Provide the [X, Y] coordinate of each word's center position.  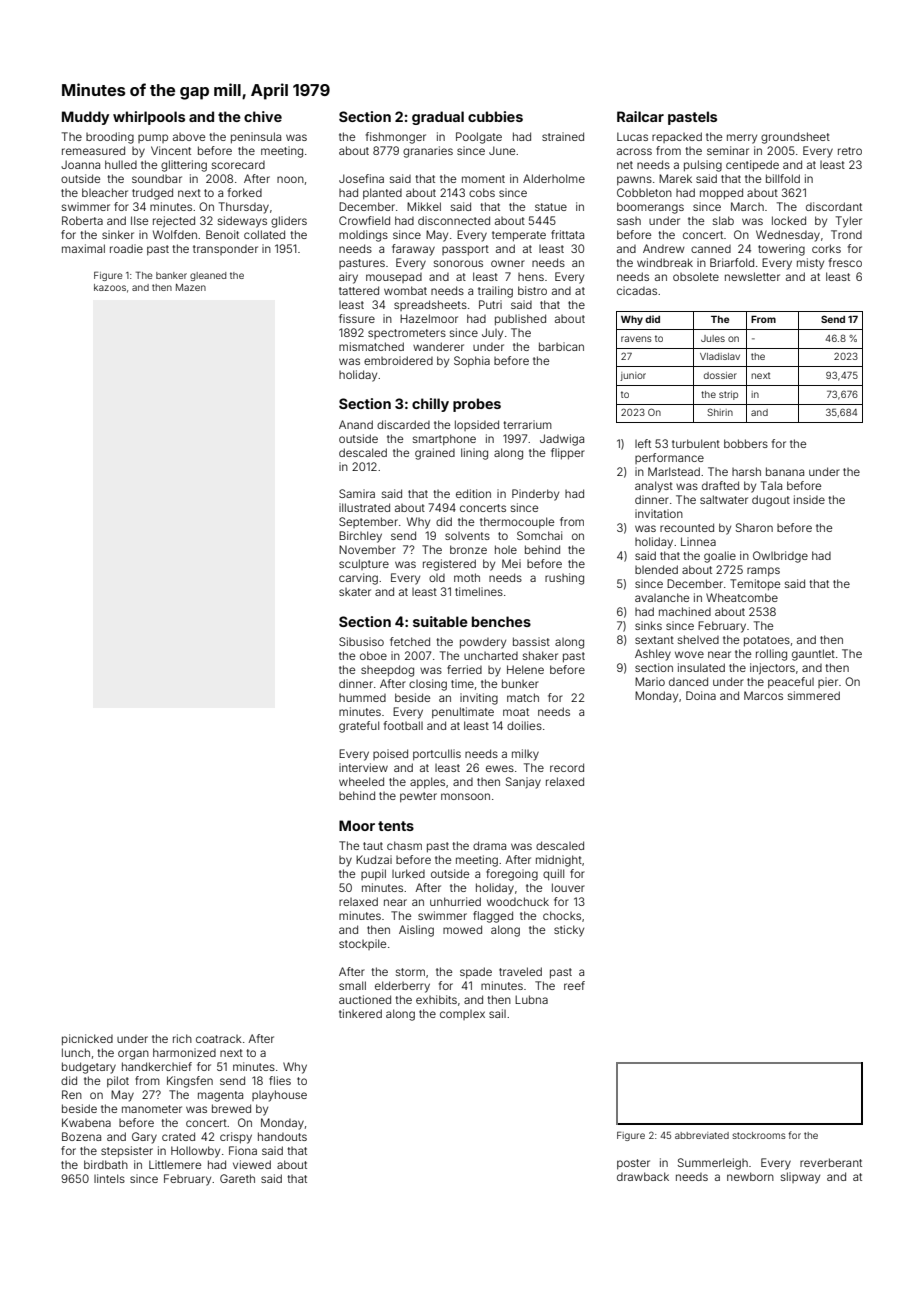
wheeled [361, 781]
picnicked [87, 1040]
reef [574, 985]
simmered [814, 695]
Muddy [85, 118]
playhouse [279, 1096]
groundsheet [795, 138]
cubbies [495, 116]
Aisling [416, 931]
